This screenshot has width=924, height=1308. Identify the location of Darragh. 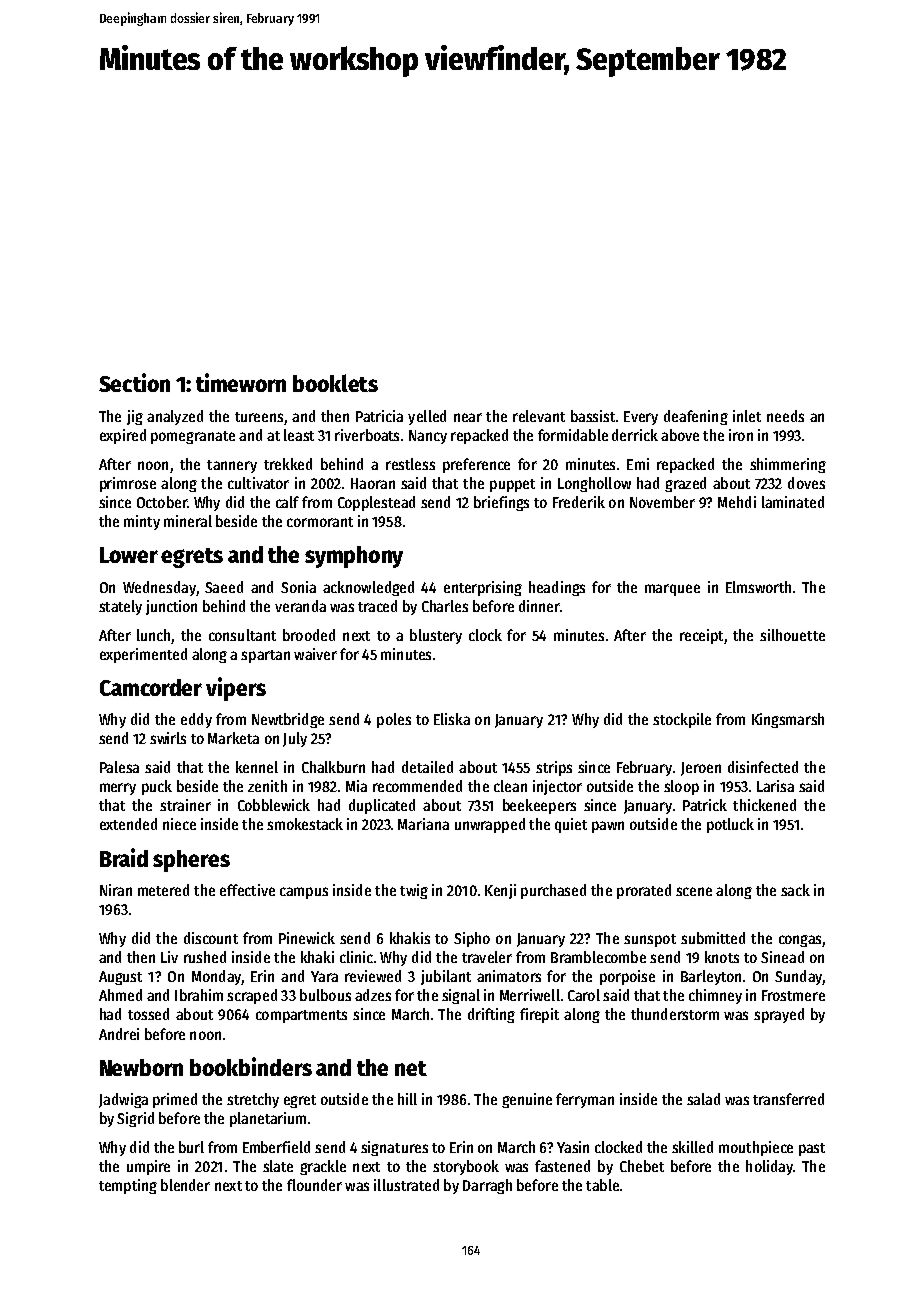
(487, 1186).
